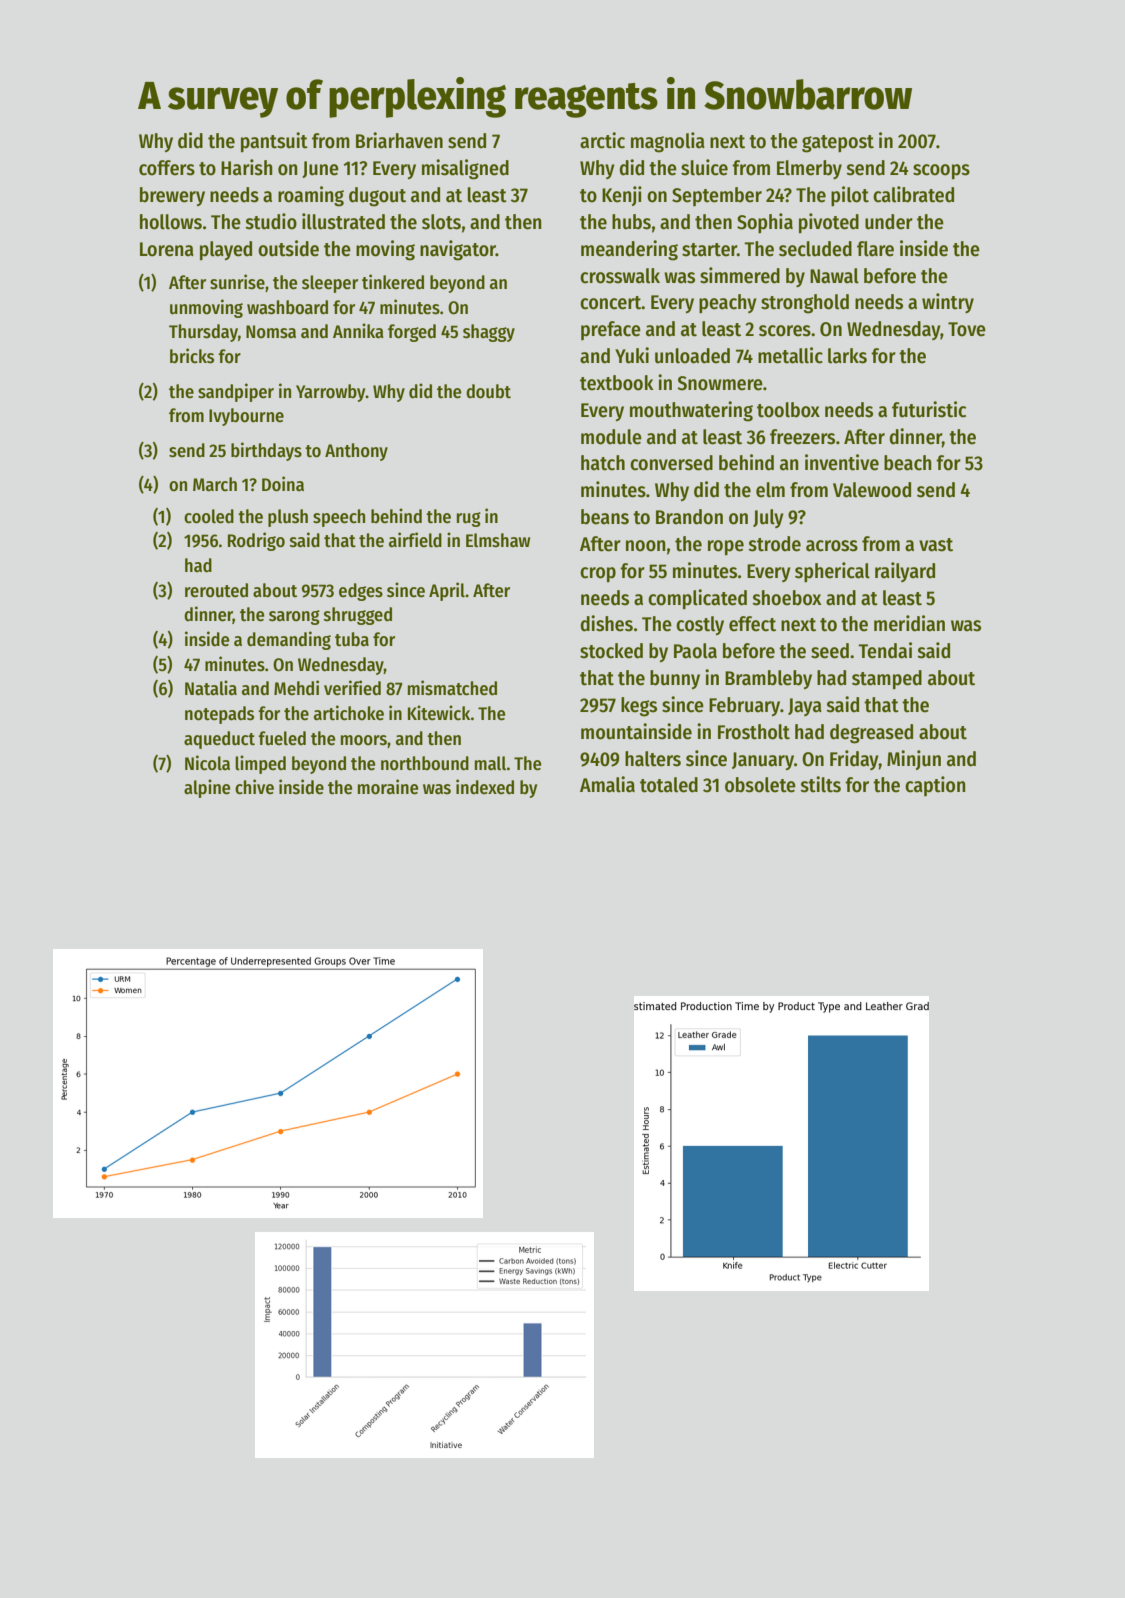 This image has height=1598, width=1125. What do you see at coordinates (485, 787) in the image?
I see `indexed` at bounding box center [485, 787].
